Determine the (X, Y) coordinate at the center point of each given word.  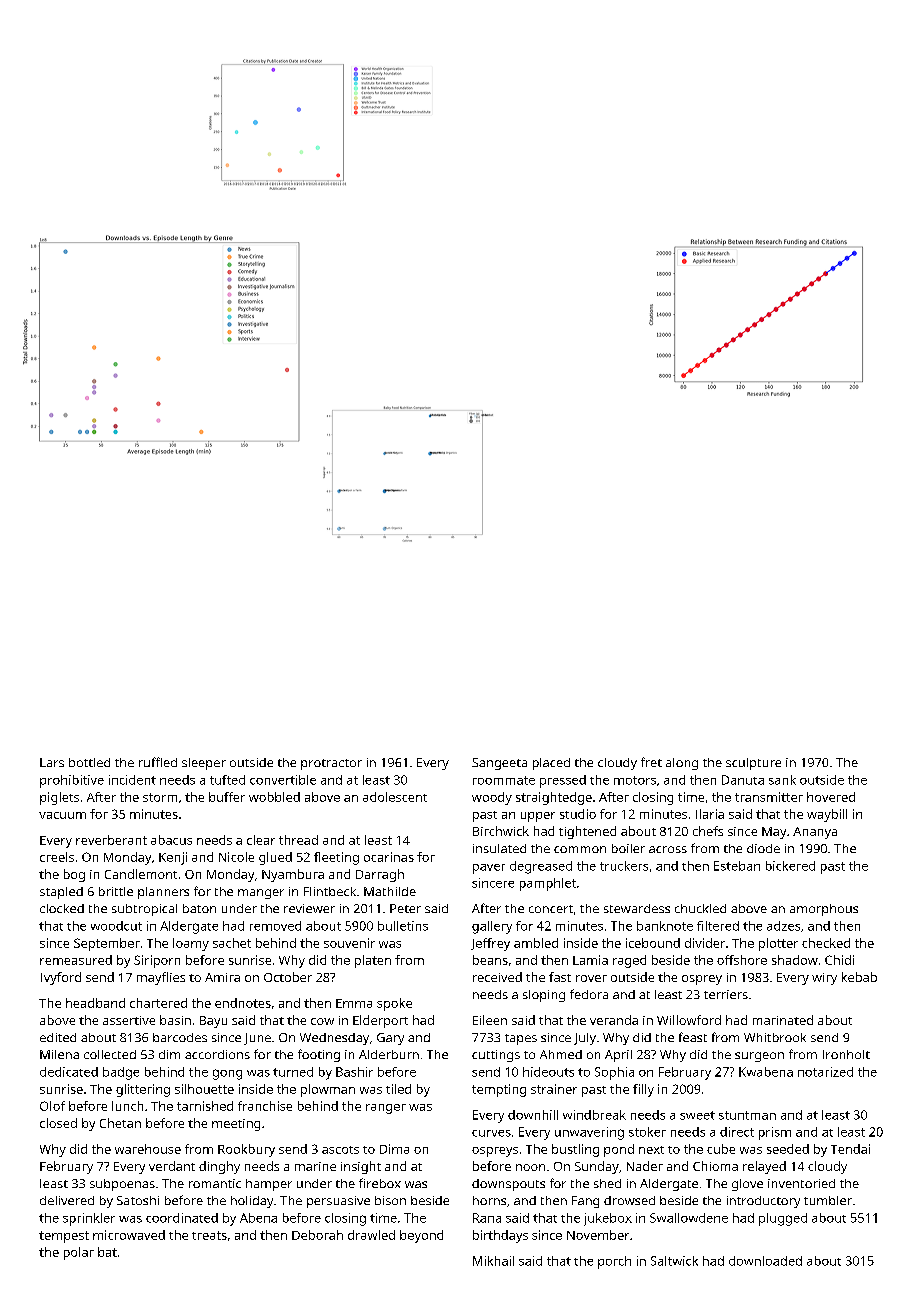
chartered (158, 1003)
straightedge (554, 798)
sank (782, 780)
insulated (499, 848)
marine (315, 1166)
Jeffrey (490, 944)
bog (74, 875)
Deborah (317, 1235)
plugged (783, 1219)
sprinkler (89, 1219)
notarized (825, 1072)
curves (491, 1133)
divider (705, 943)
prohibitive (72, 781)
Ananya (815, 833)
